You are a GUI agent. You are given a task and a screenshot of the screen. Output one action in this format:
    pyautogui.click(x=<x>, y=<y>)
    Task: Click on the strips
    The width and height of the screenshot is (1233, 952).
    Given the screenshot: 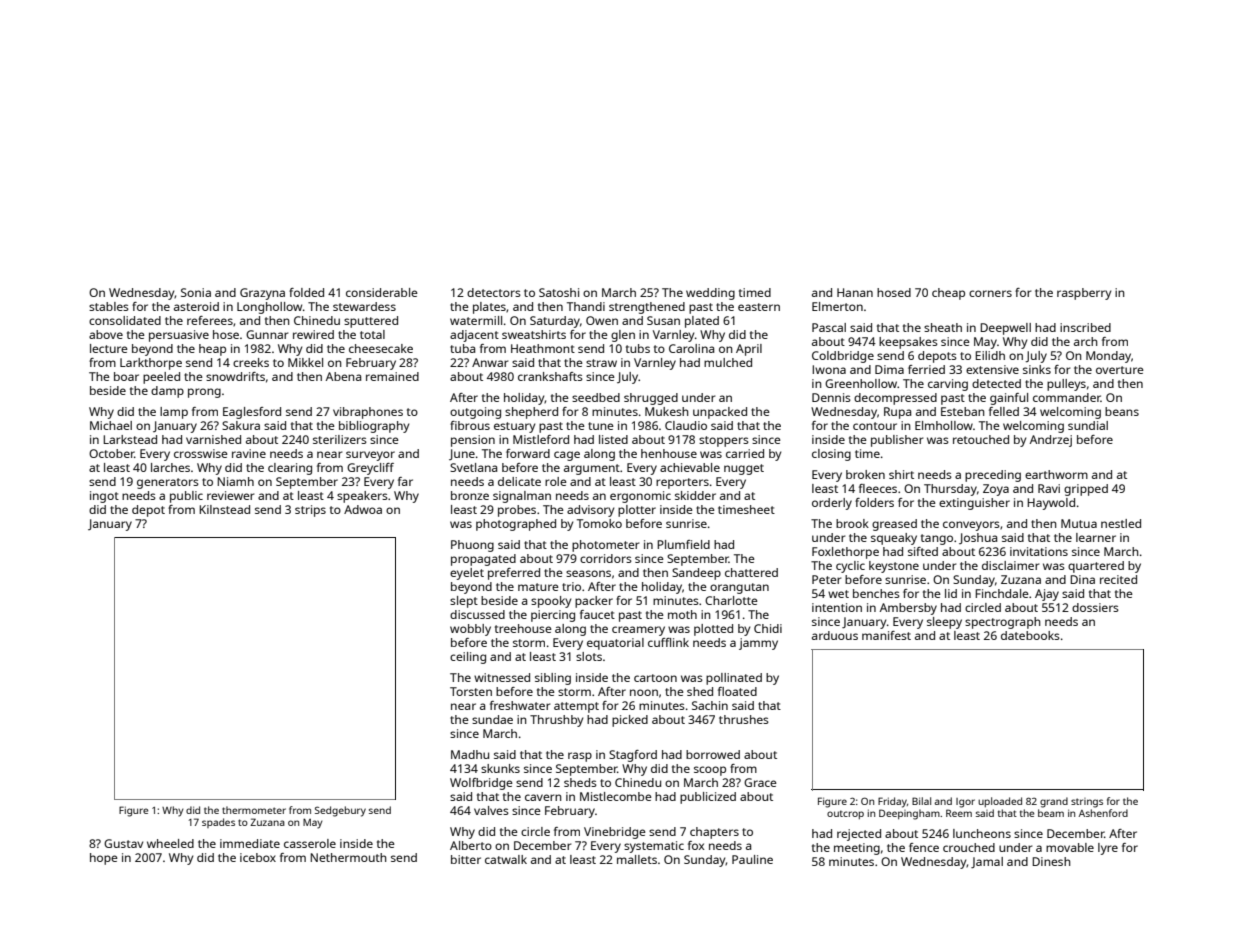 What is the action you would take?
    pyautogui.click(x=310, y=511)
